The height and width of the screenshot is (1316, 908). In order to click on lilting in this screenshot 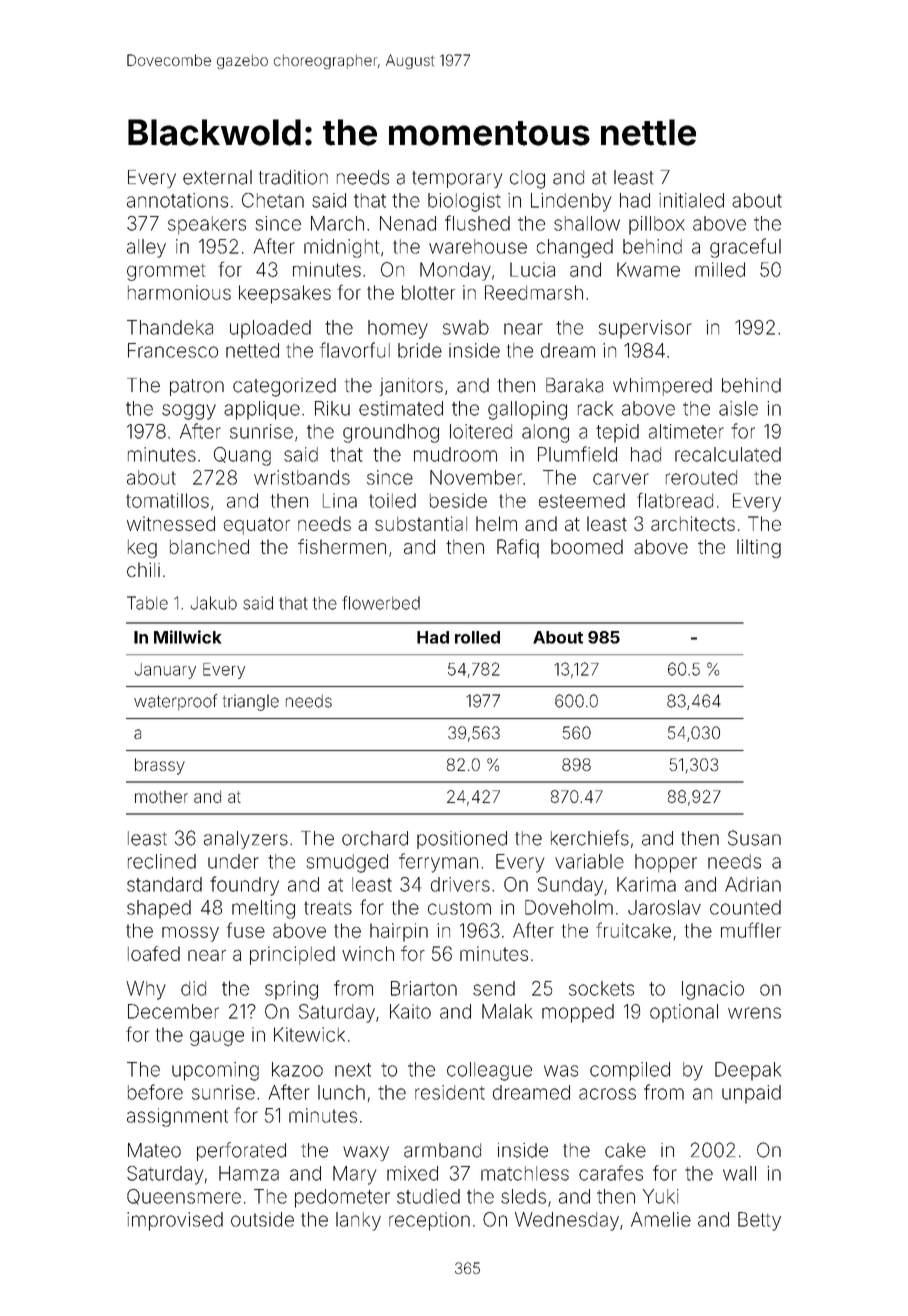, I will do `click(759, 548)`.
